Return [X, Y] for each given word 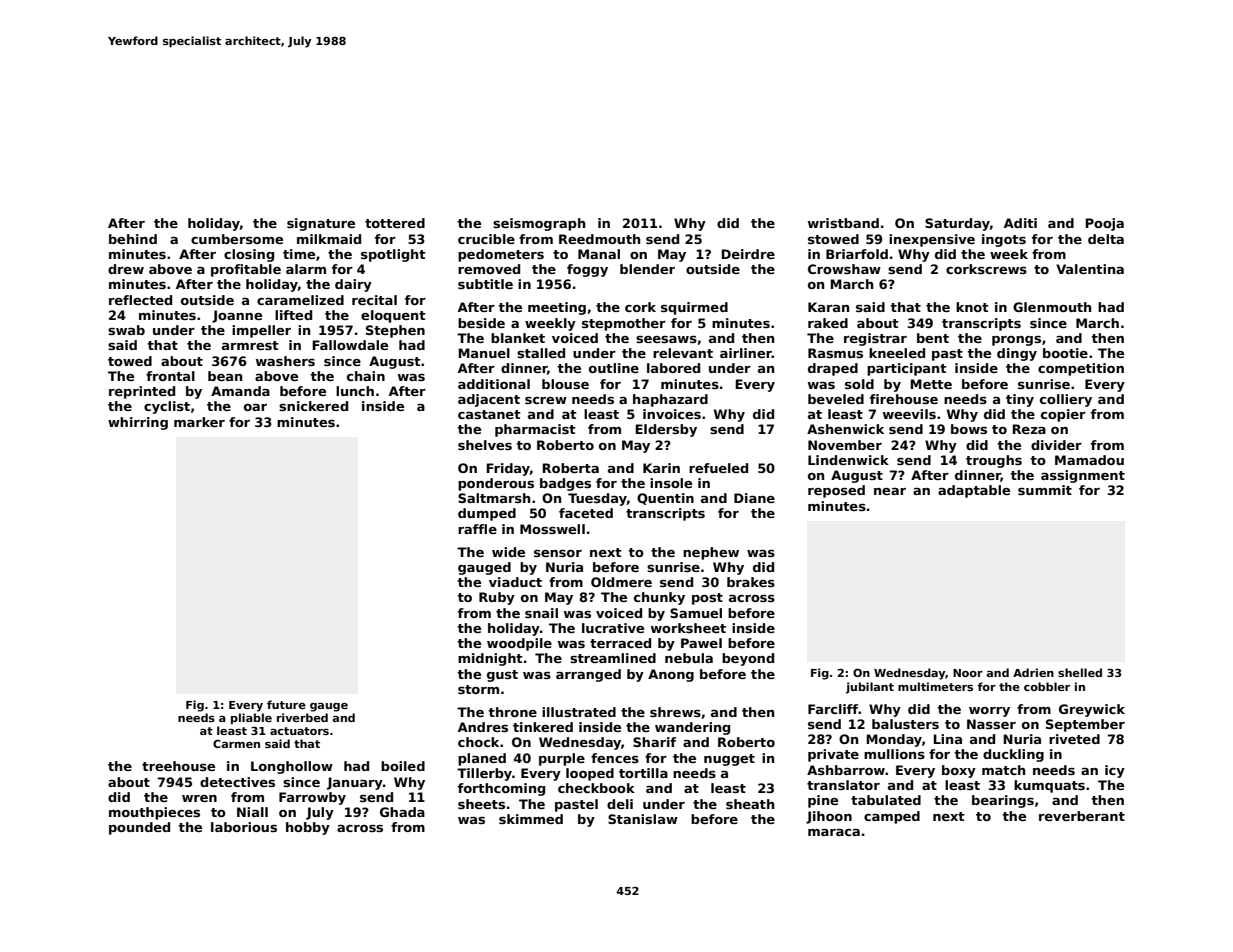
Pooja [1104, 224]
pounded [139, 828]
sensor [558, 553]
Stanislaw [643, 819]
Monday [894, 740]
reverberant [1082, 816]
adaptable [974, 491]
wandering [692, 728]
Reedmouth [599, 239]
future [286, 704]
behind [133, 239]
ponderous [496, 484]
